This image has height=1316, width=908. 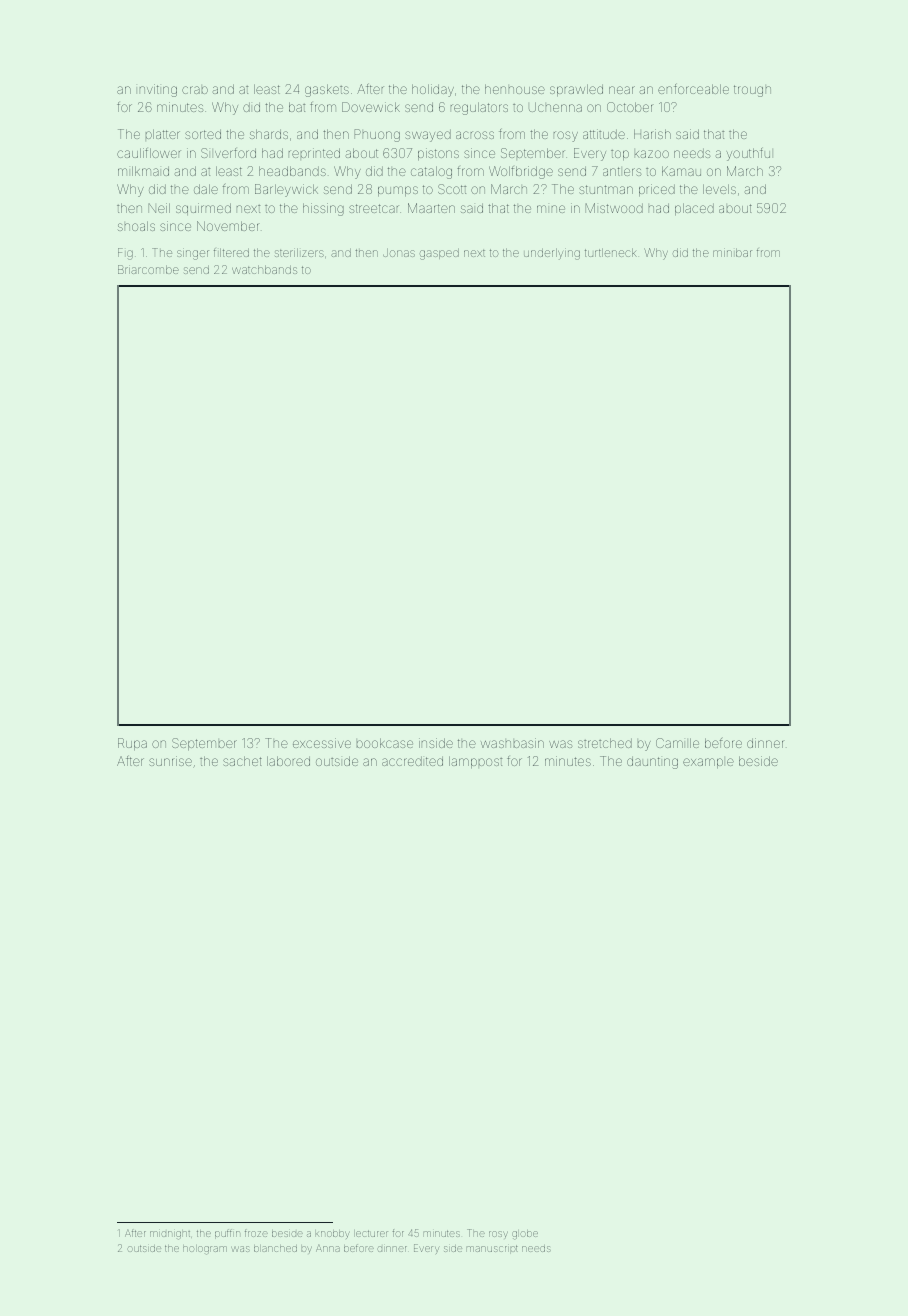 What do you see at coordinates (132, 744) in the image?
I see `Rupa` at bounding box center [132, 744].
